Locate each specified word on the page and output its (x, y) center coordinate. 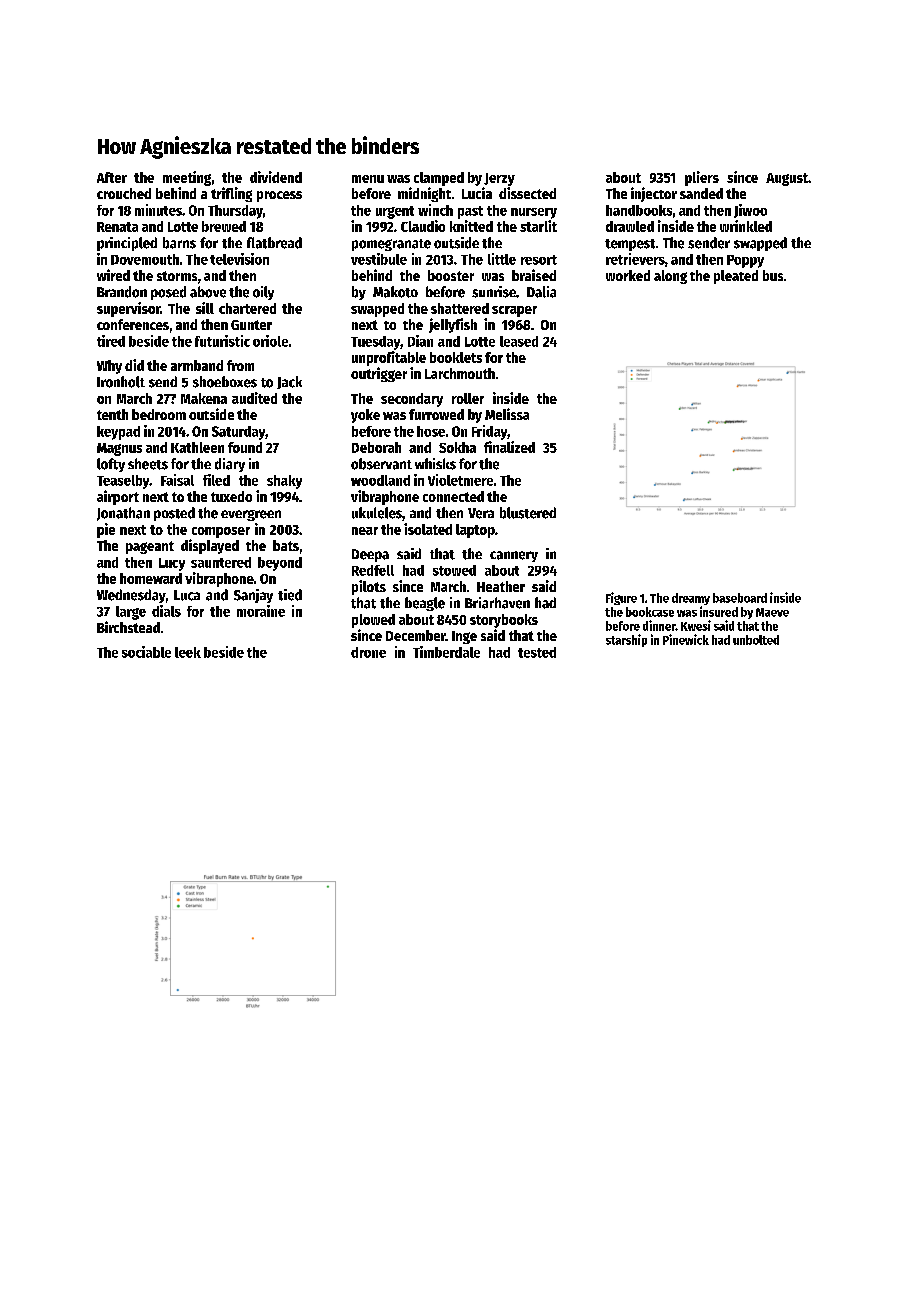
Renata (117, 227)
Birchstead (128, 627)
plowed (373, 621)
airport (118, 497)
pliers (702, 178)
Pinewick (686, 639)
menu (368, 179)
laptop (475, 531)
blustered (528, 513)
